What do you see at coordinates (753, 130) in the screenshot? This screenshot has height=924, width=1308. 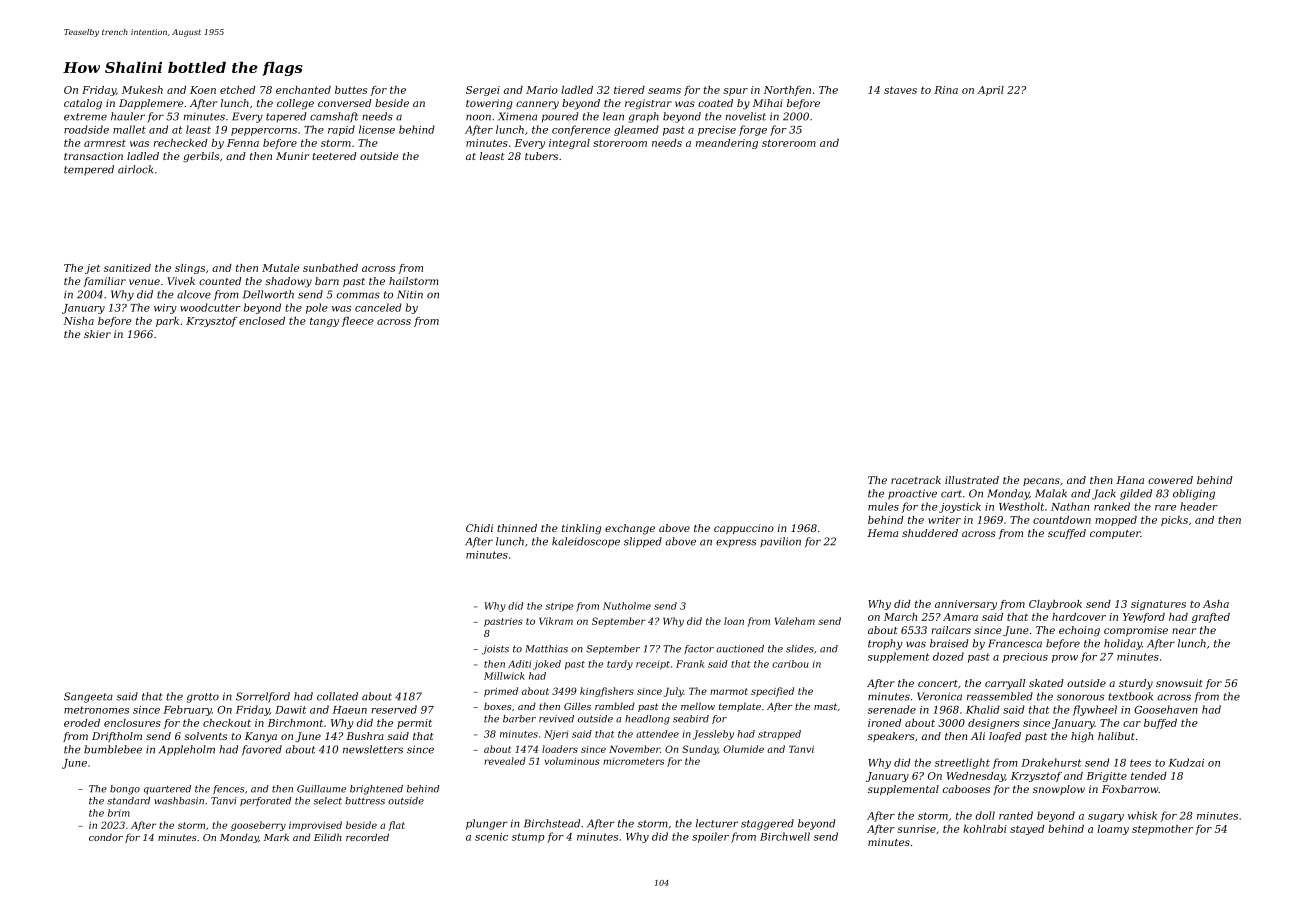 I see `forge` at bounding box center [753, 130].
